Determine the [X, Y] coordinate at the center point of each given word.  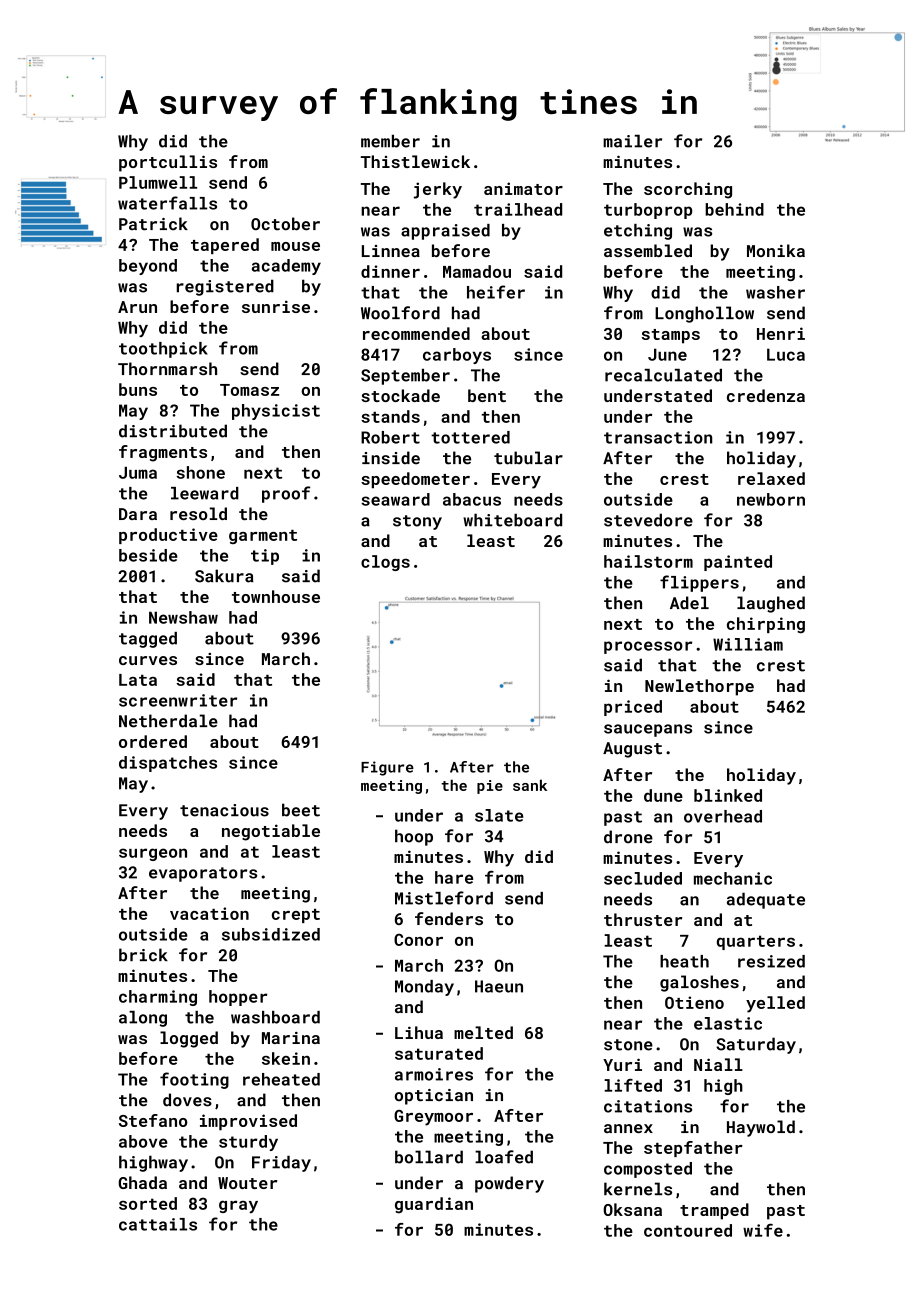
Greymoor [433, 1118]
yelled [775, 1004]
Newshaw [183, 617]
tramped [714, 1211]
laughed [771, 604]
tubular [528, 458]
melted [483, 1032]
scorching [688, 190]
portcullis [168, 163]
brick [143, 955]
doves [187, 1100]
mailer [632, 141]
